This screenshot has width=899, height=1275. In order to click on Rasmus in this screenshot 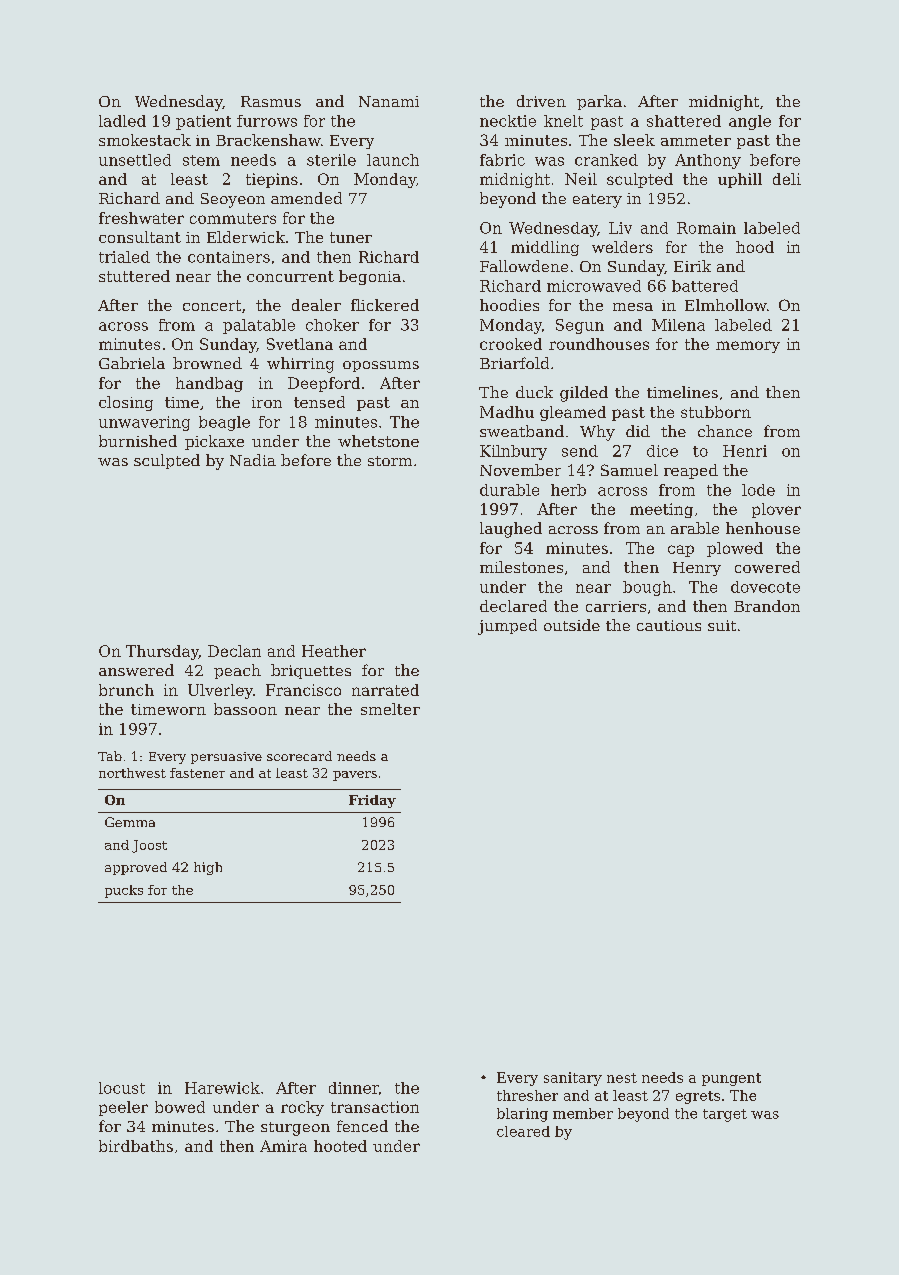, I will do `click(271, 101)`.
